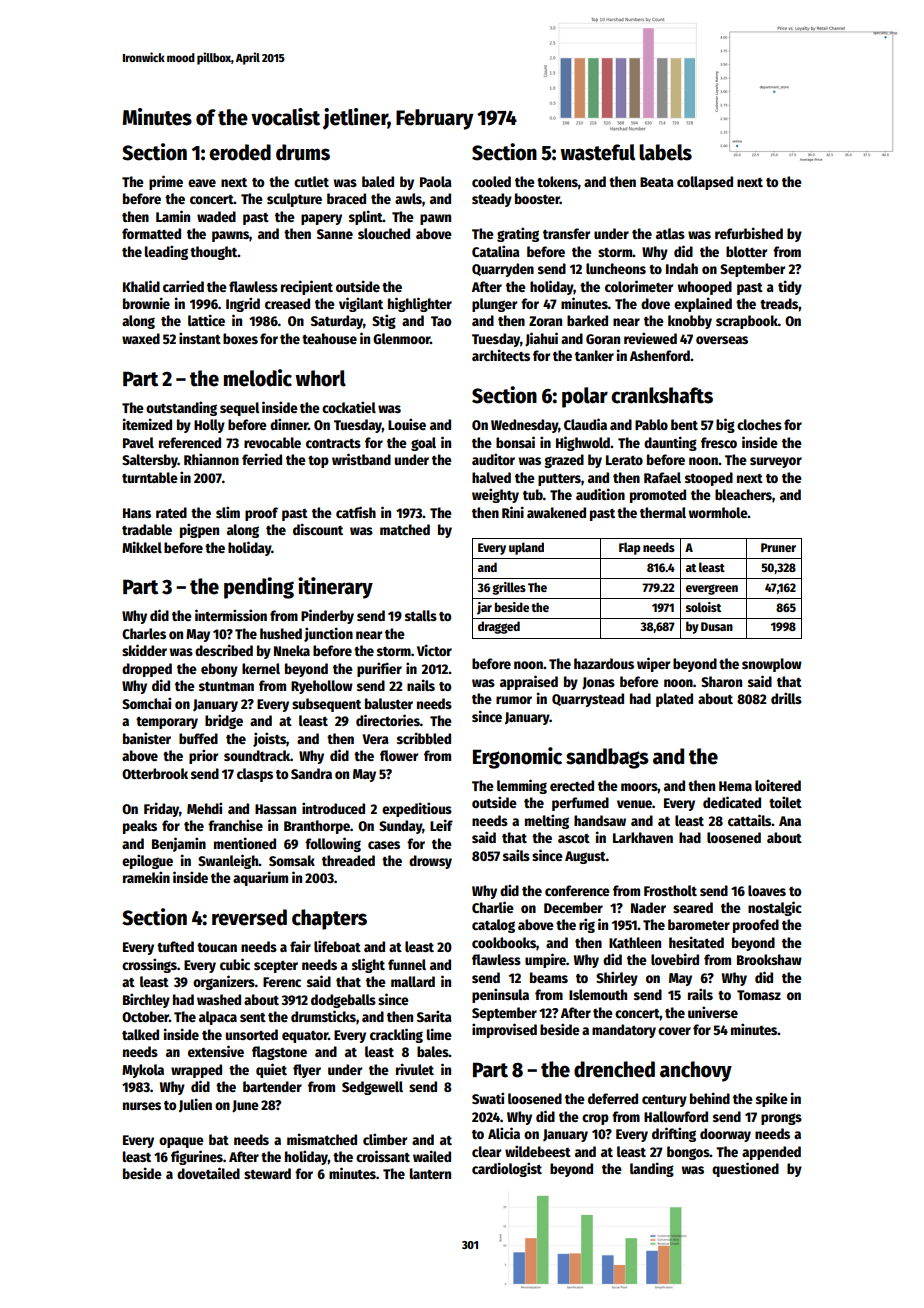 The height and width of the screenshot is (1308, 924). What do you see at coordinates (767, 890) in the screenshot?
I see `loaves` at bounding box center [767, 890].
